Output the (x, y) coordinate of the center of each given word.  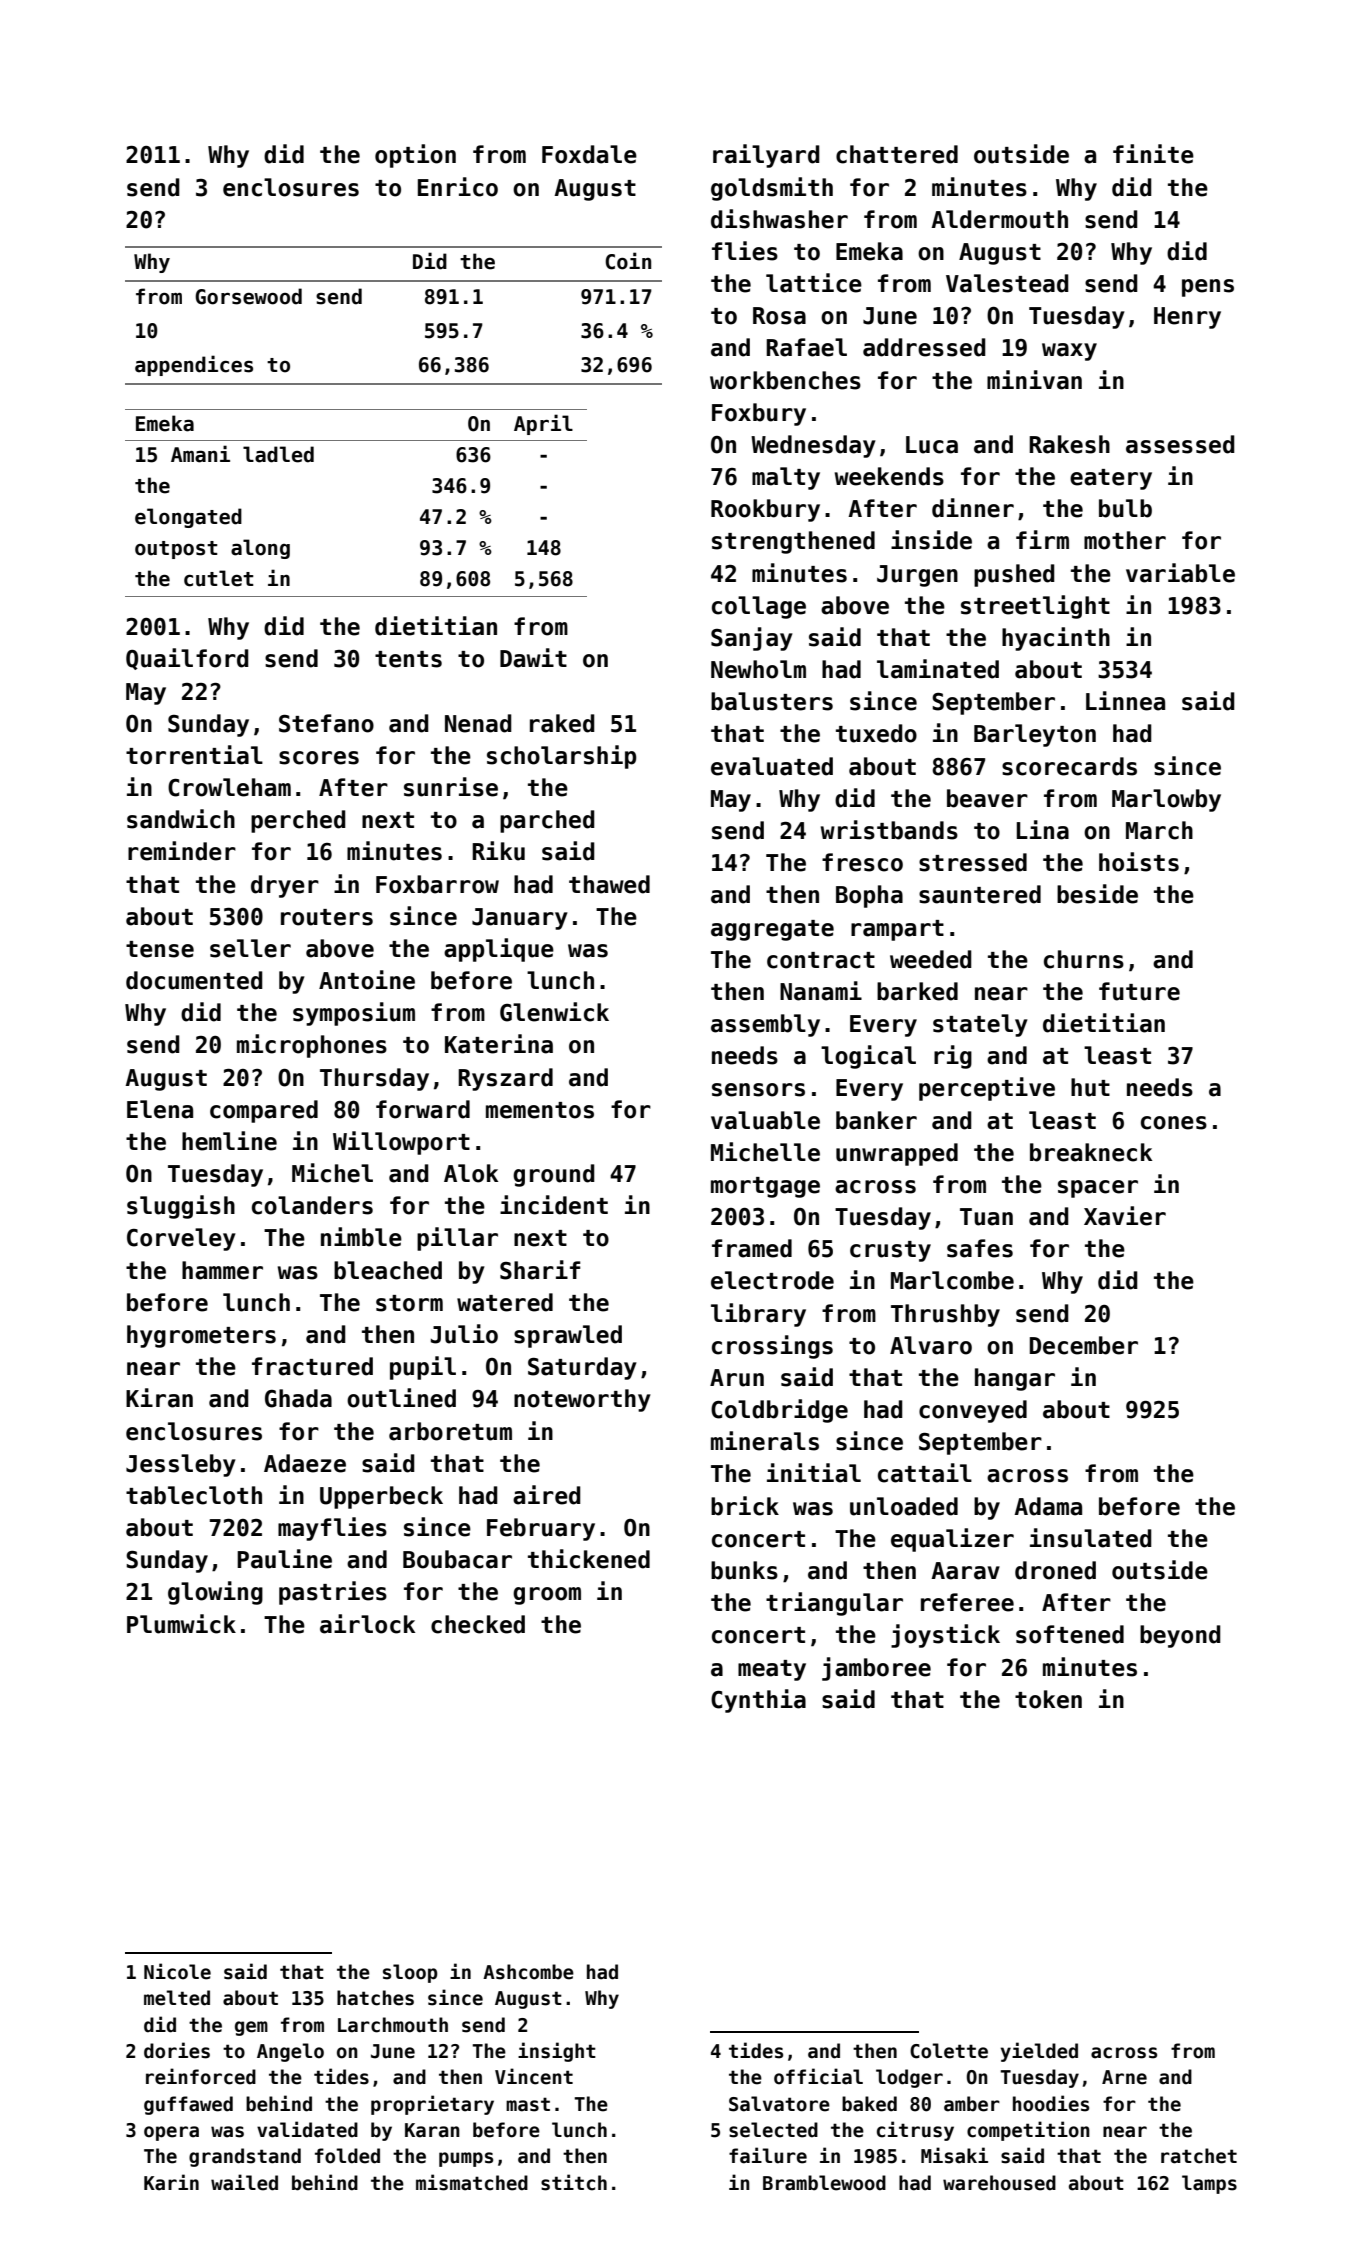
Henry (1187, 318)
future (1139, 991)
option (415, 156)
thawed (609, 884)
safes (980, 1248)
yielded (1039, 2052)
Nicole (177, 1971)
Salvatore (779, 2104)
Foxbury (759, 414)
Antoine (367, 980)
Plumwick (181, 1624)
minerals (765, 1441)
